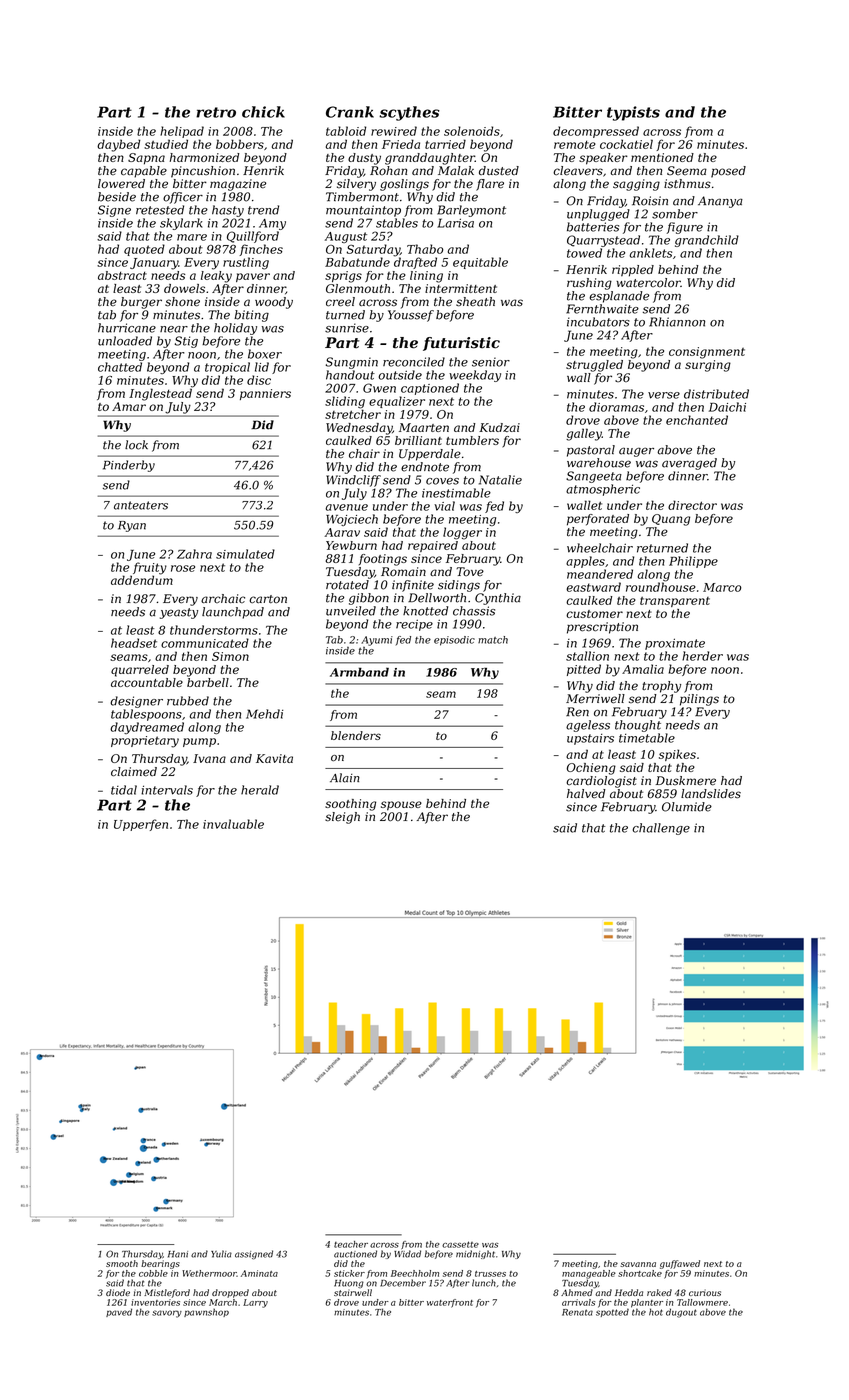  I want to click on flare, so click(490, 185).
